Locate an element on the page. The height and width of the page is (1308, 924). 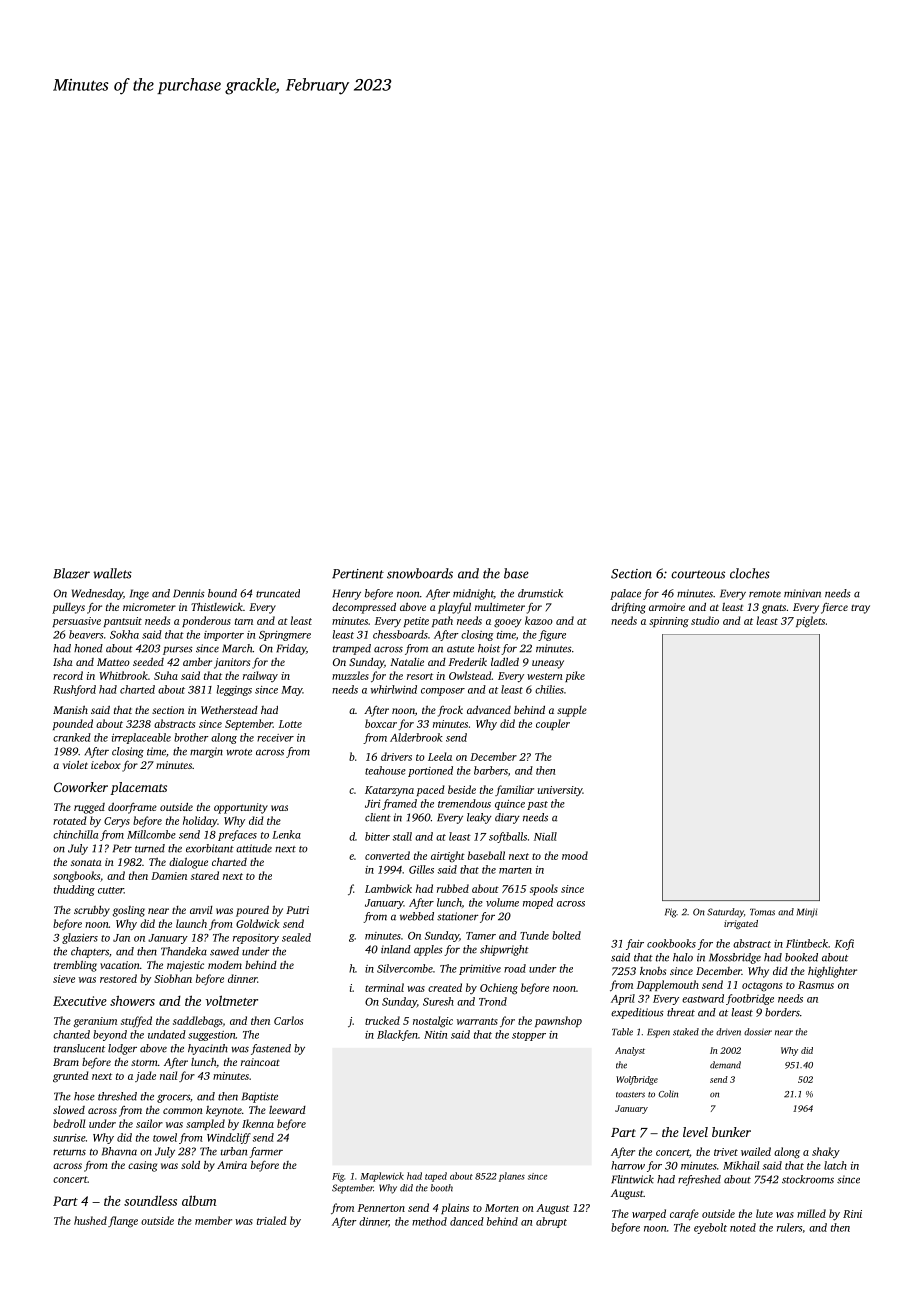
leeward is located at coordinates (287, 1110).
